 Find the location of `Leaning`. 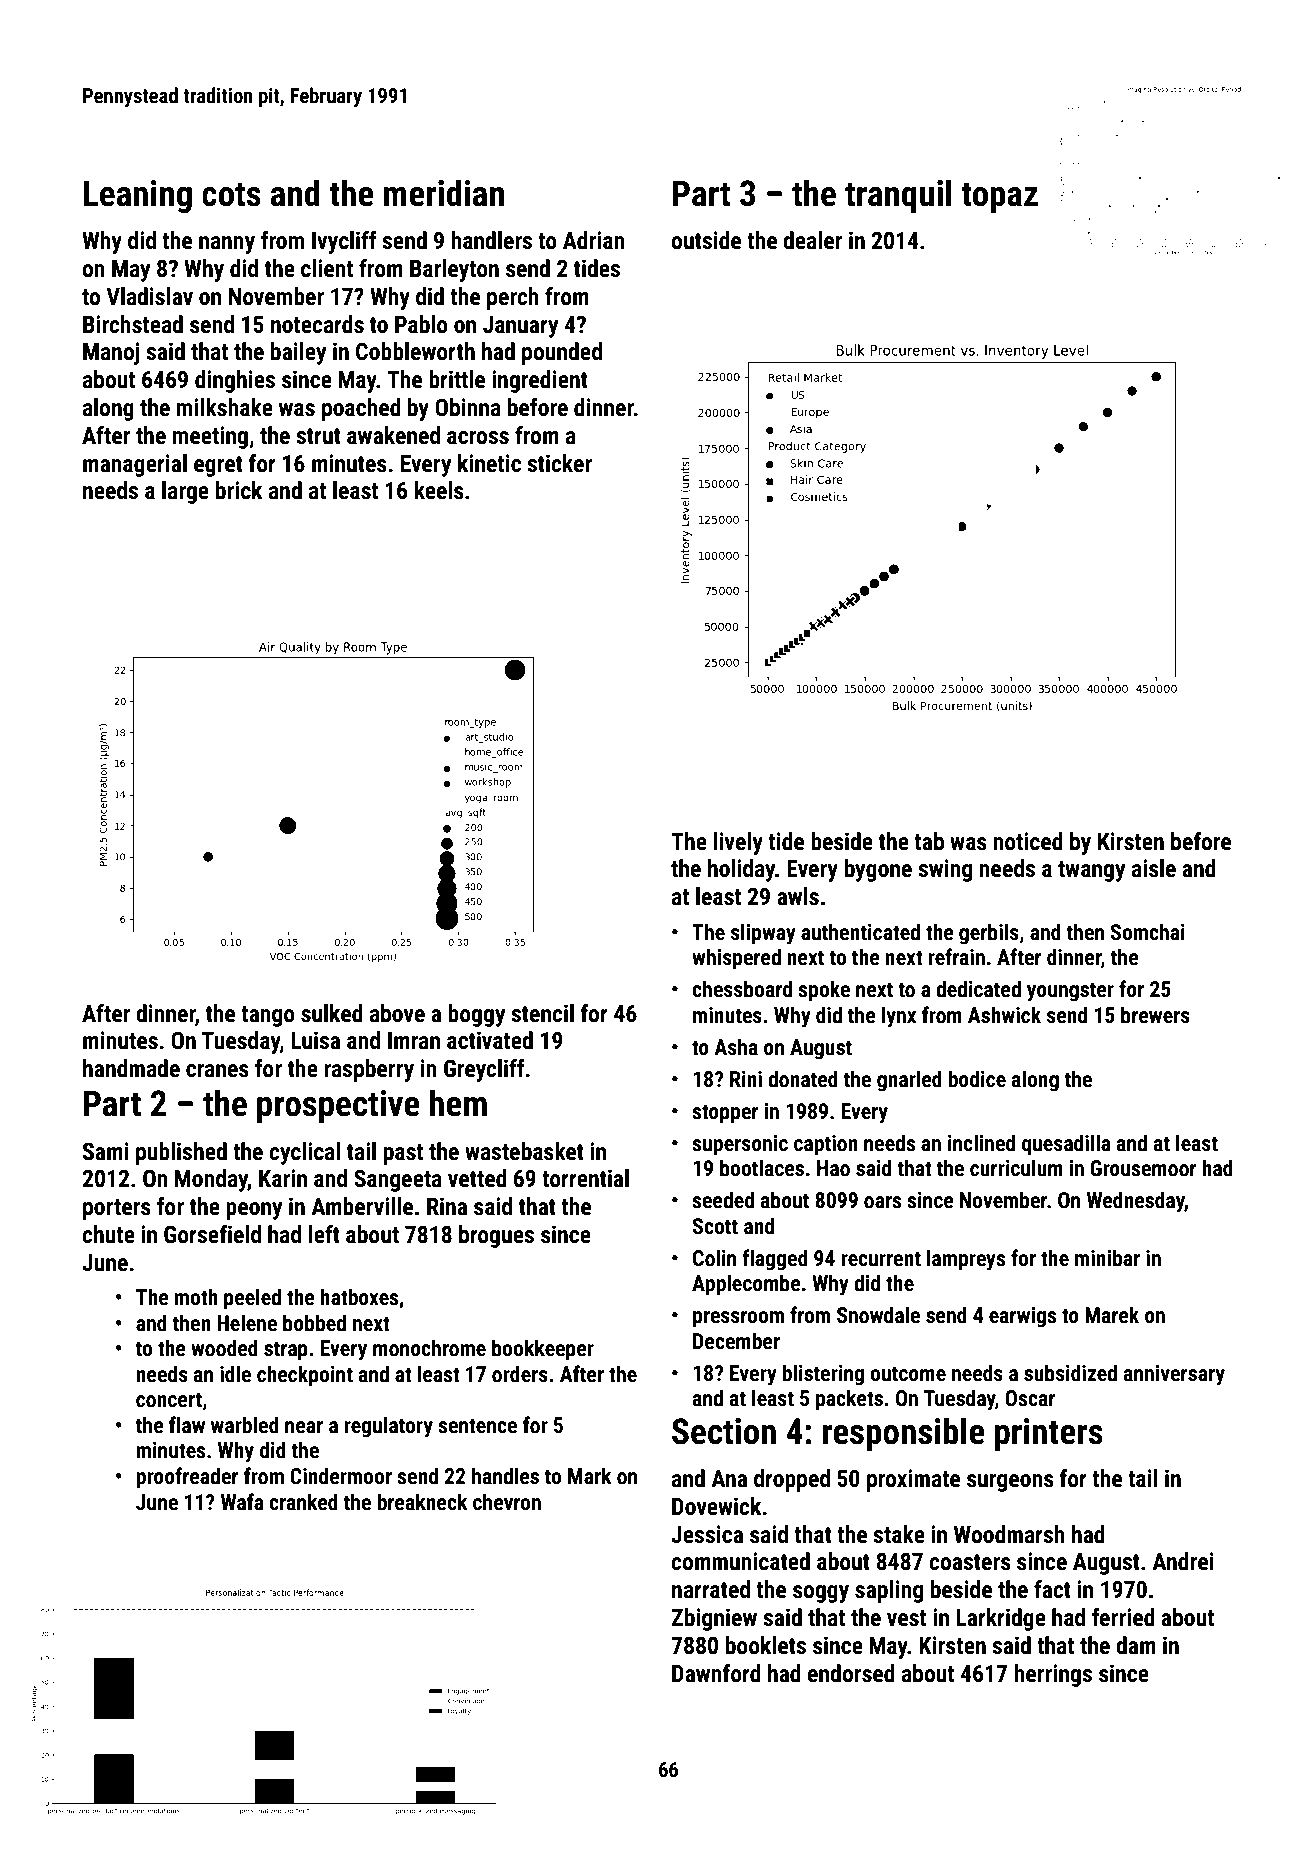

Leaning is located at coordinates (138, 196).
